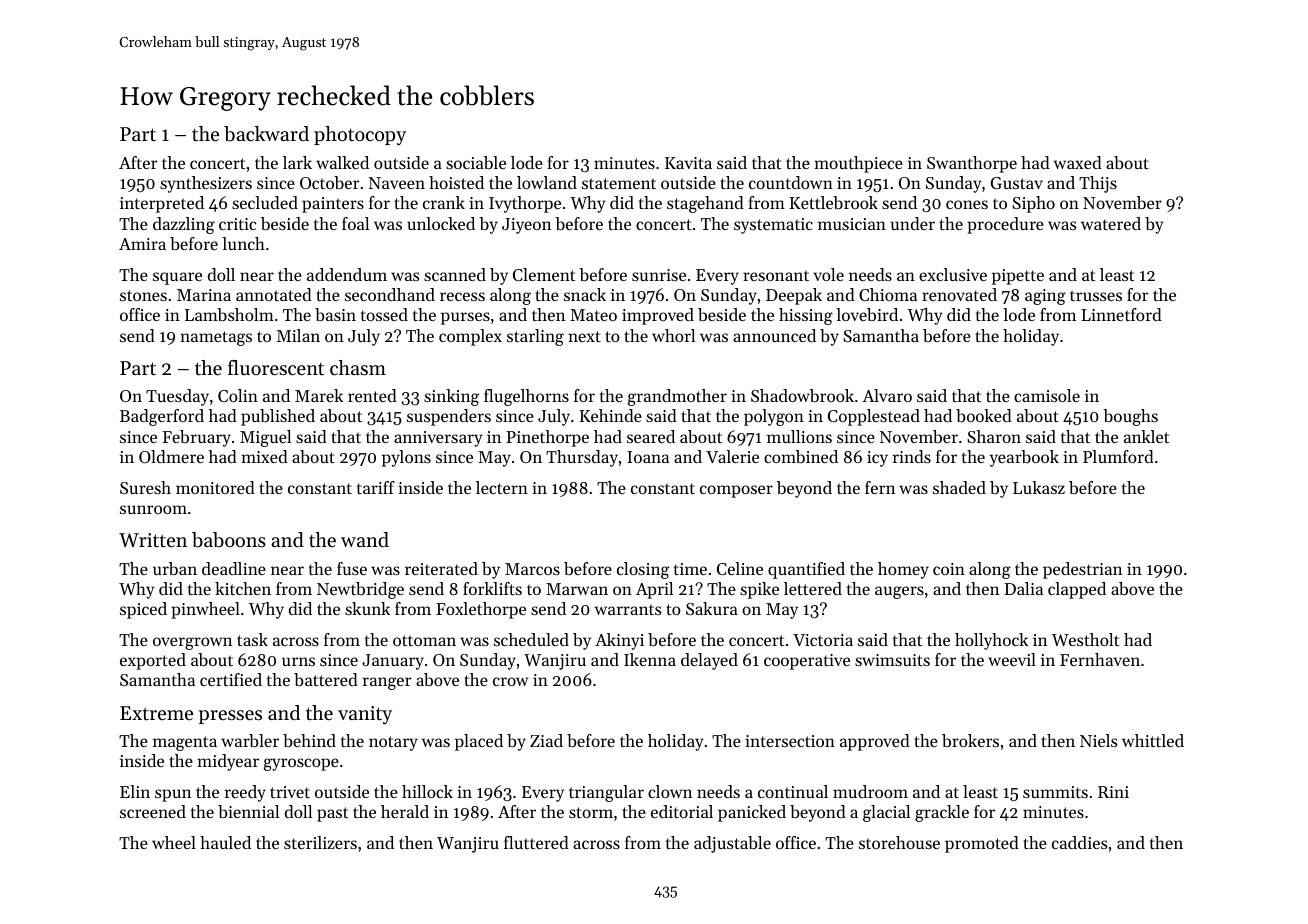 The height and width of the screenshot is (924, 1308). Describe the element at coordinates (481, 610) in the screenshot. I see `Foxlethorpe` at that location.
